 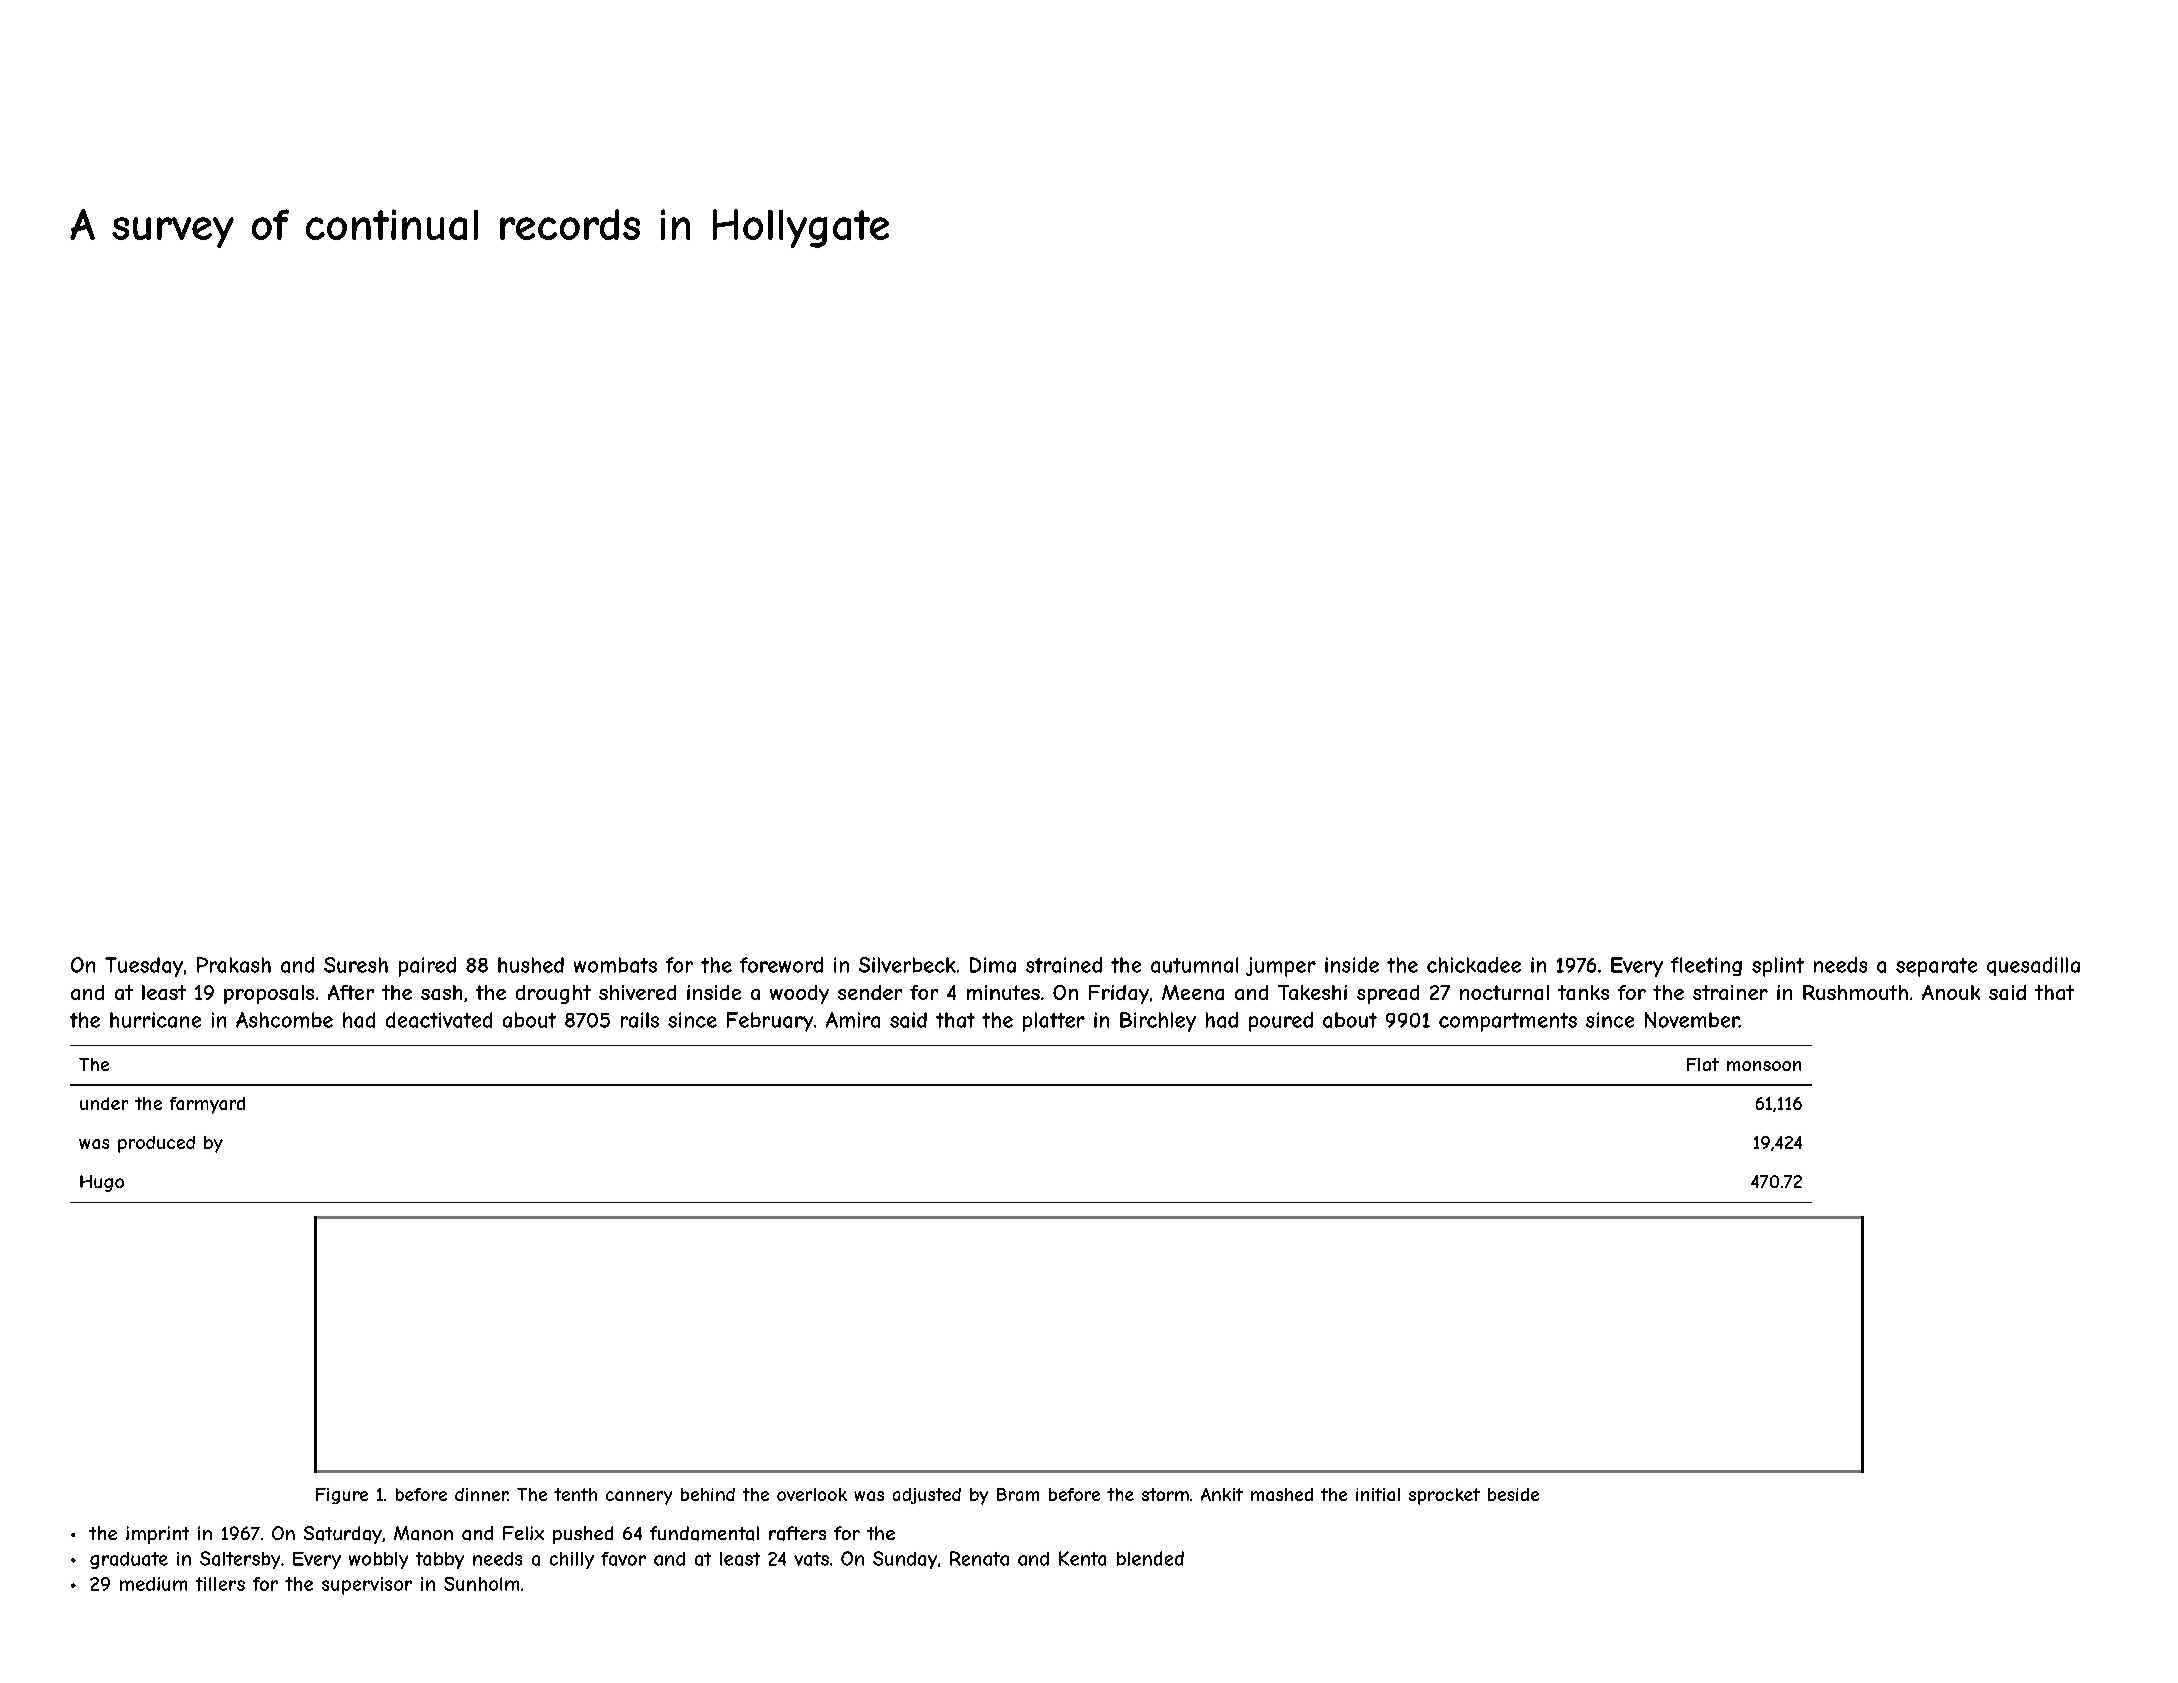 I want to click on Flat, so click(x=1703, y=1064).
